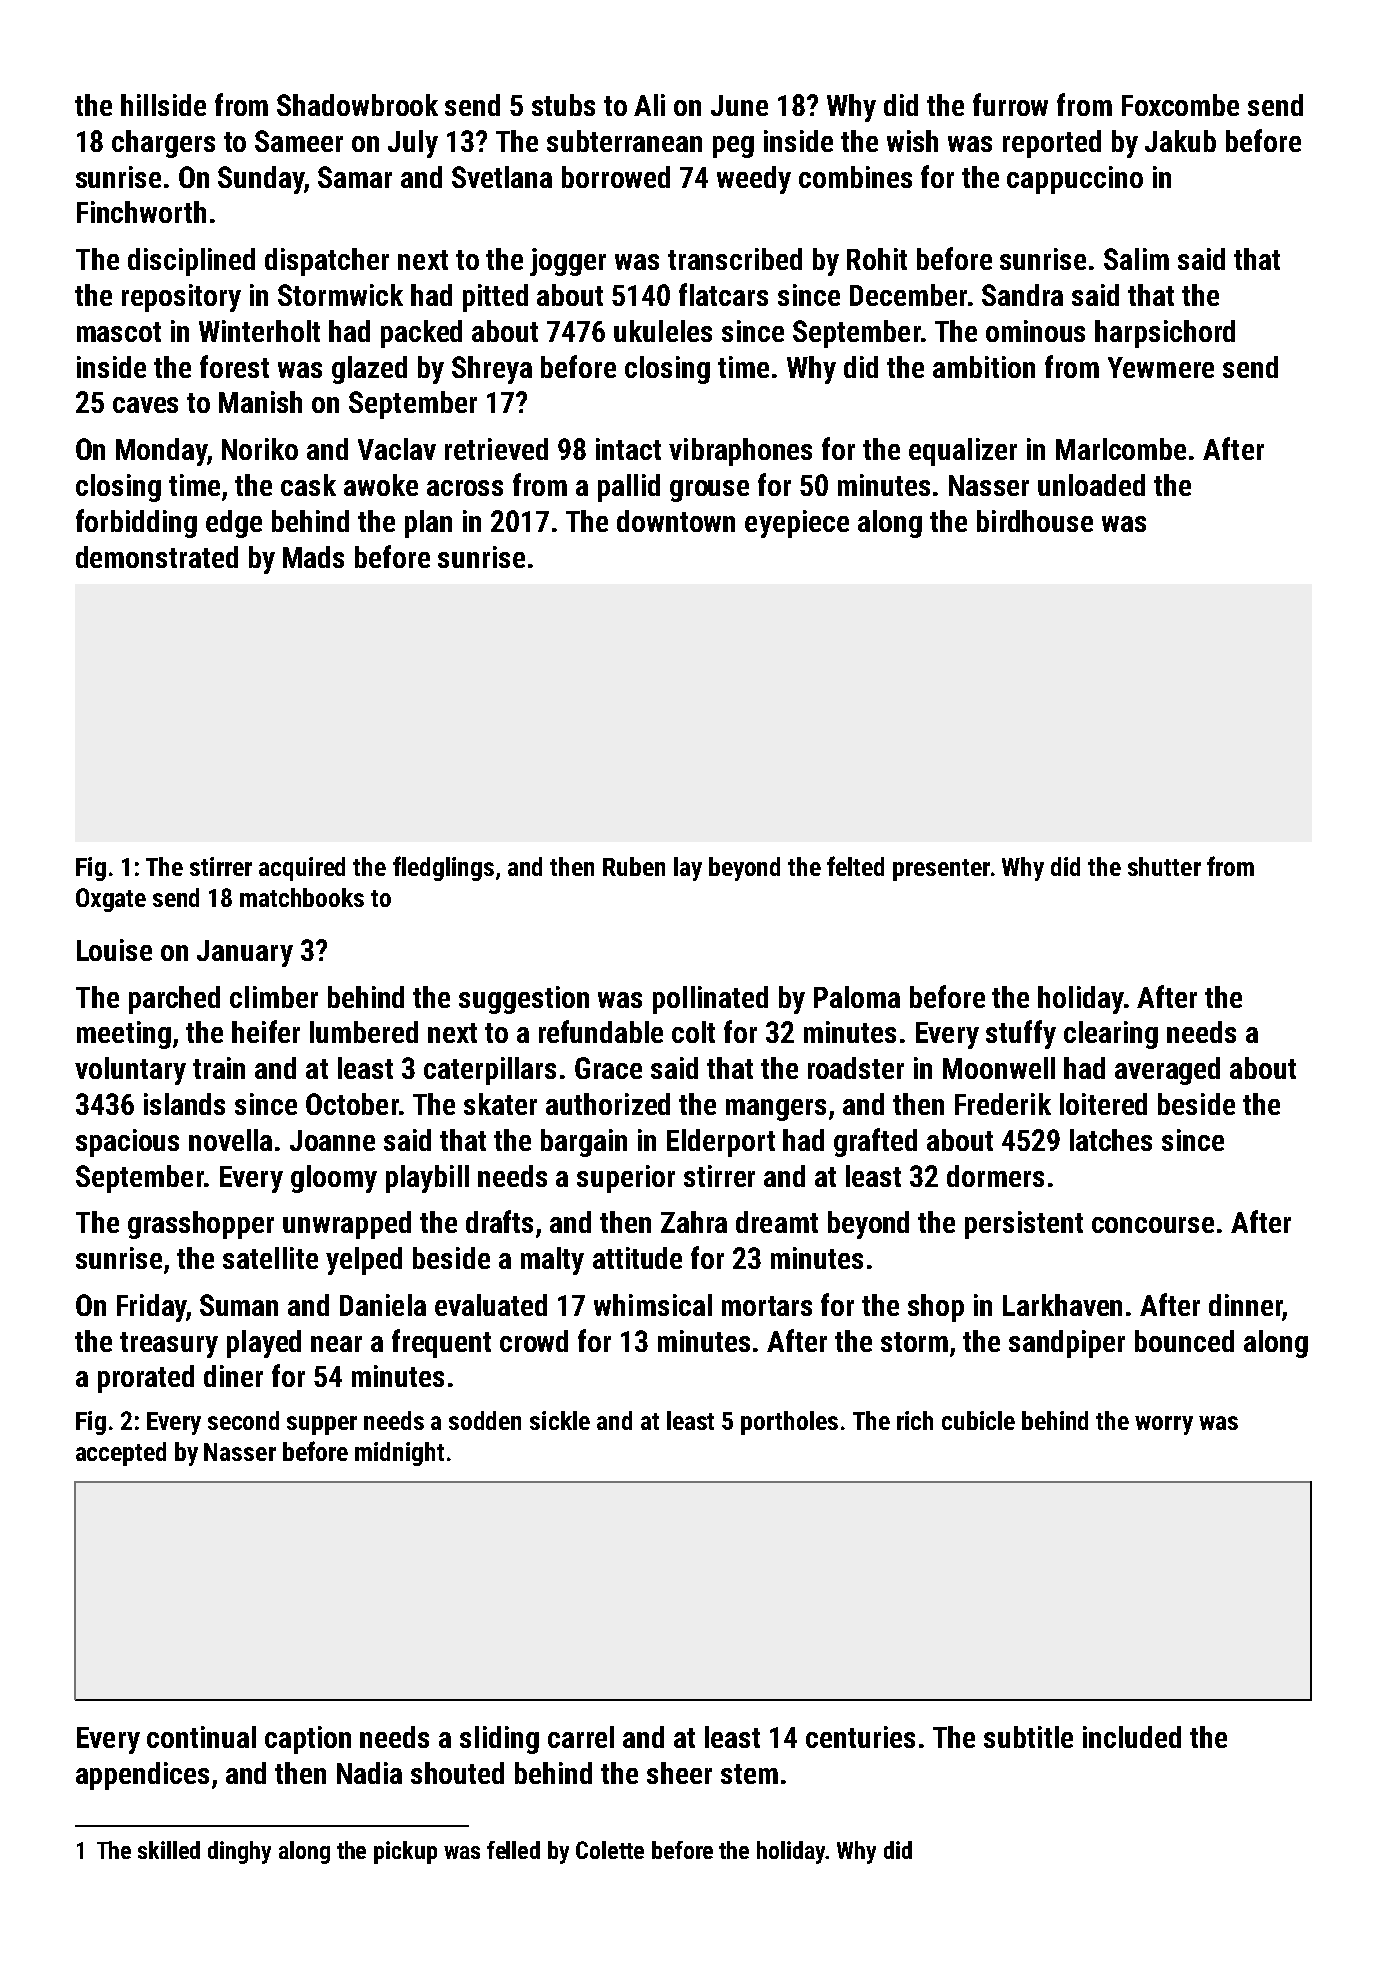 The width and height of the screenshot is (1386, 1969). Describe the element at coordinates (777, 1222) in the screenshot. I see `dreamt` at that location.
